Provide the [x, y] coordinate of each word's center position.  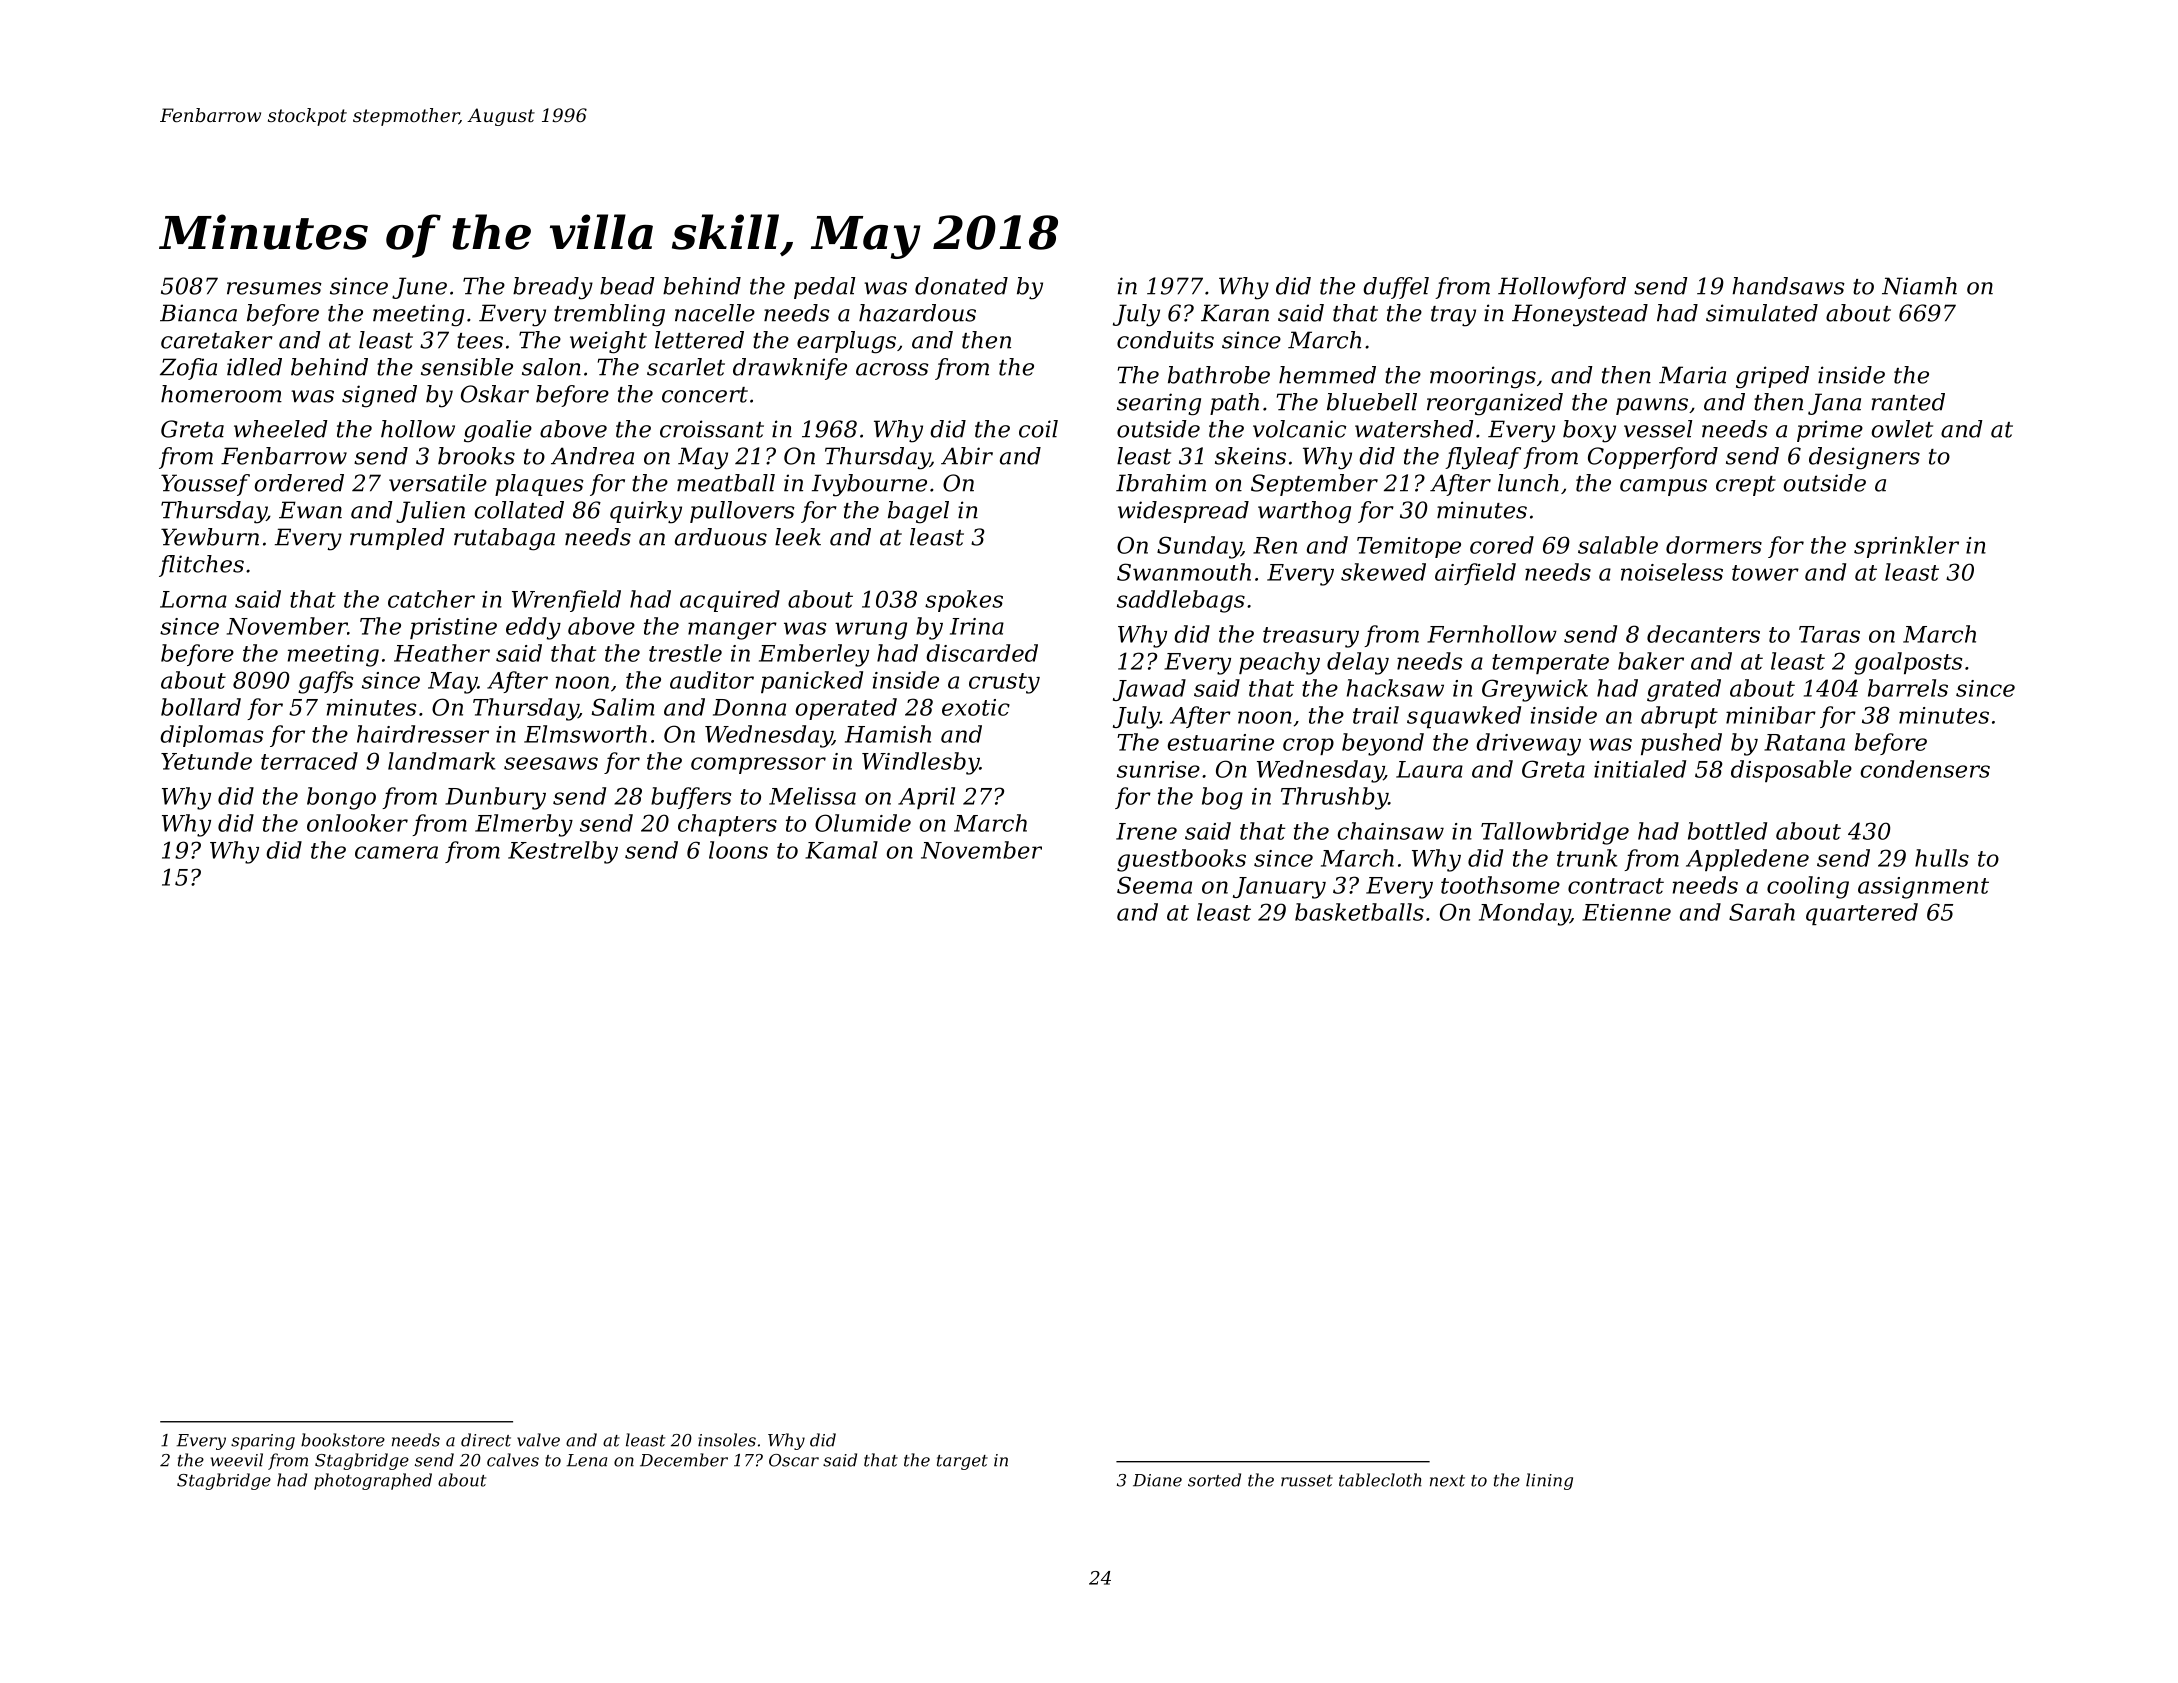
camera [396, 852]
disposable [1791, 771]
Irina [977, 626]
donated [961, 286]
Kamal [841, 850]
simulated [1762, 313]
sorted [1214, 1480]
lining [1549, 1481]
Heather [442, 653]
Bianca [198, 313]
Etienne [1626, 912]
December [684, 1460]
